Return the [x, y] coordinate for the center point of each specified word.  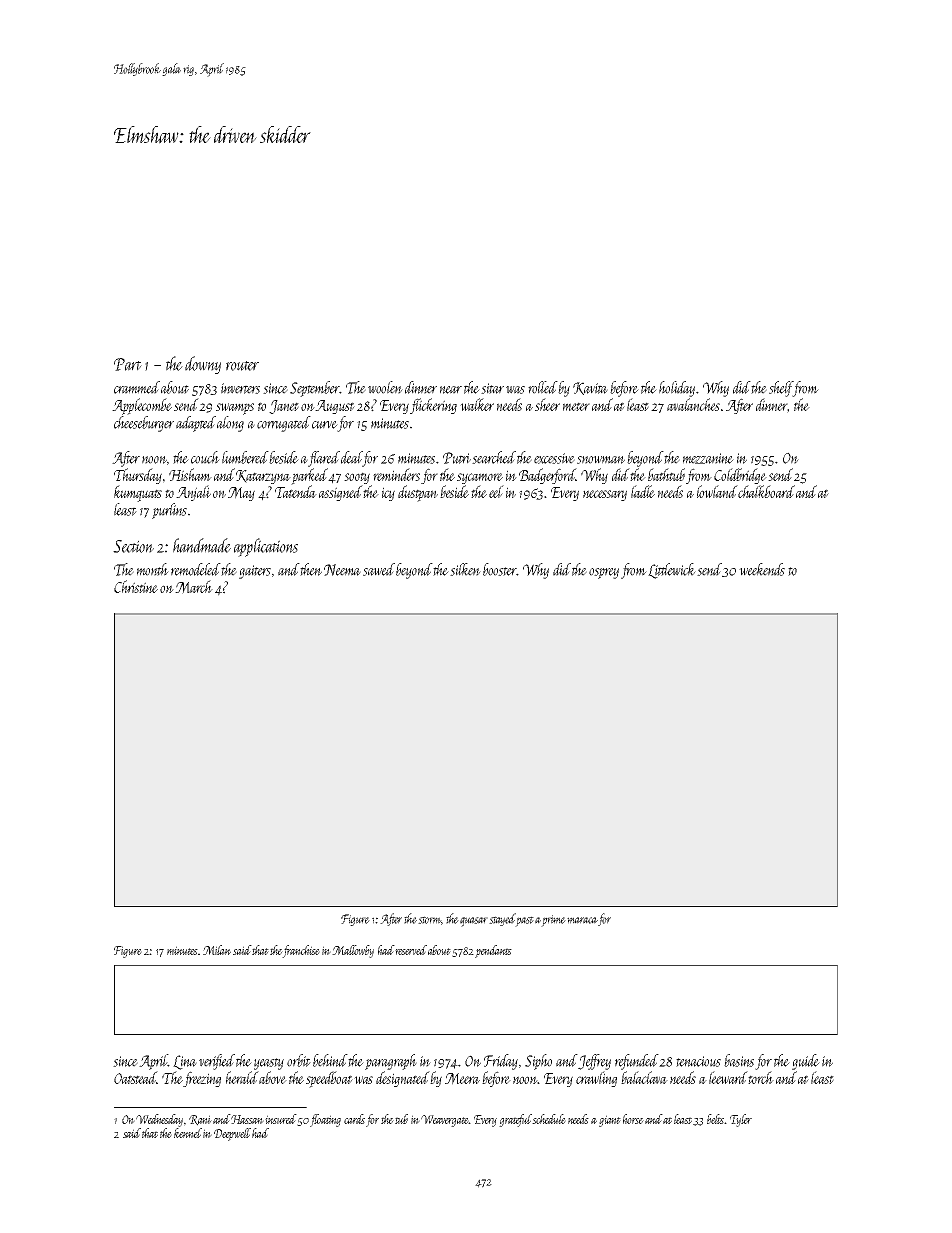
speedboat [329, 1079]
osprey [604, 573]
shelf [781, 389]
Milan [217, 950]
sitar [492, 388]
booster [500, 569]
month [153, 569]
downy [203, 365]
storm [429, 920]
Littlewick [672, 571]
